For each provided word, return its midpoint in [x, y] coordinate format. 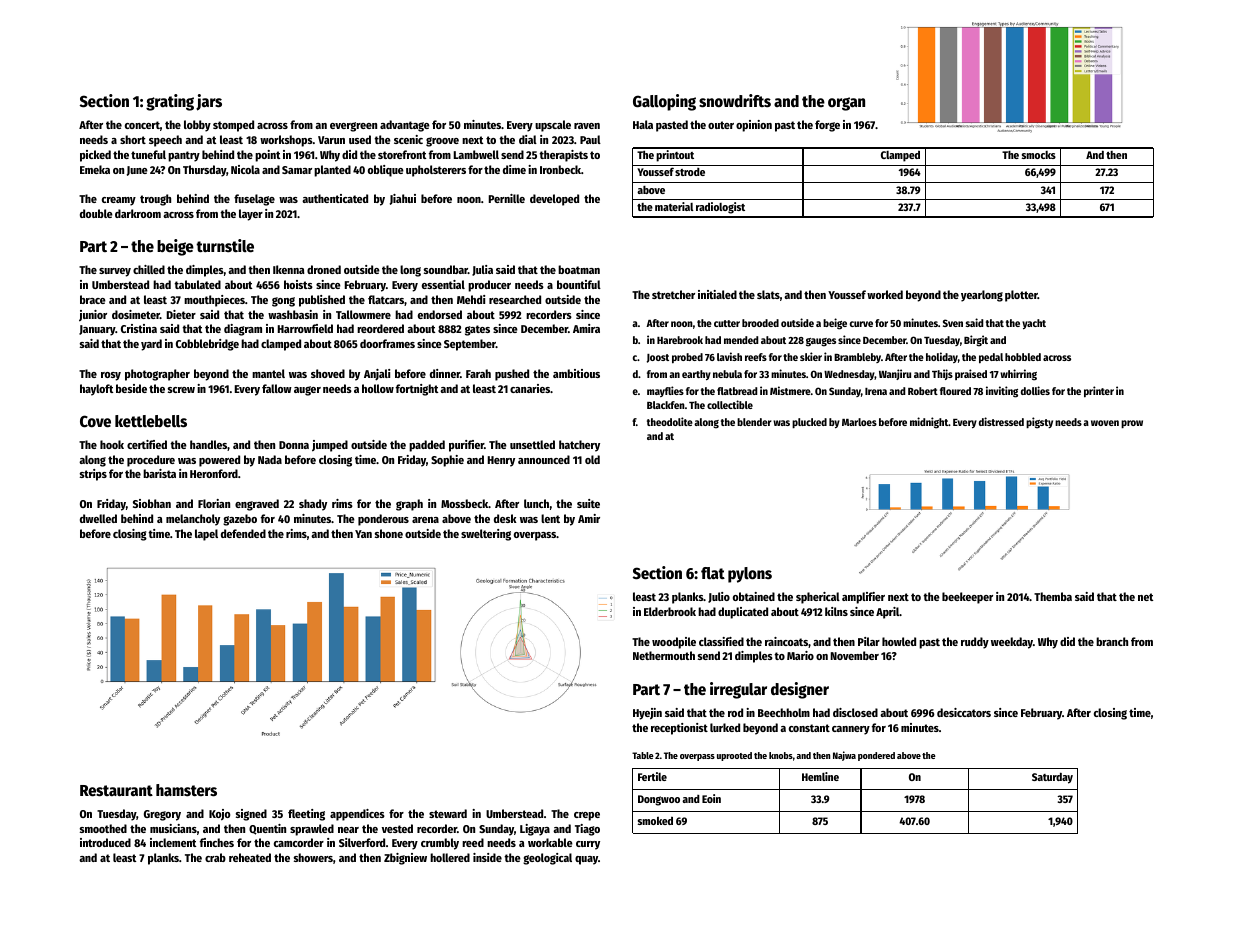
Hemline [820, 776]
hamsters [186, 790]
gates [477, 330]
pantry [184, 156]
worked [885, 294]
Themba [1053, 596]
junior [93, 316]
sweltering [486, 535]
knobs [781, 755]
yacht [1034, 324]
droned [324, 269]
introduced [105, 842]
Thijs [942, 374]
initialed [717, 294]
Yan [363, 534]
